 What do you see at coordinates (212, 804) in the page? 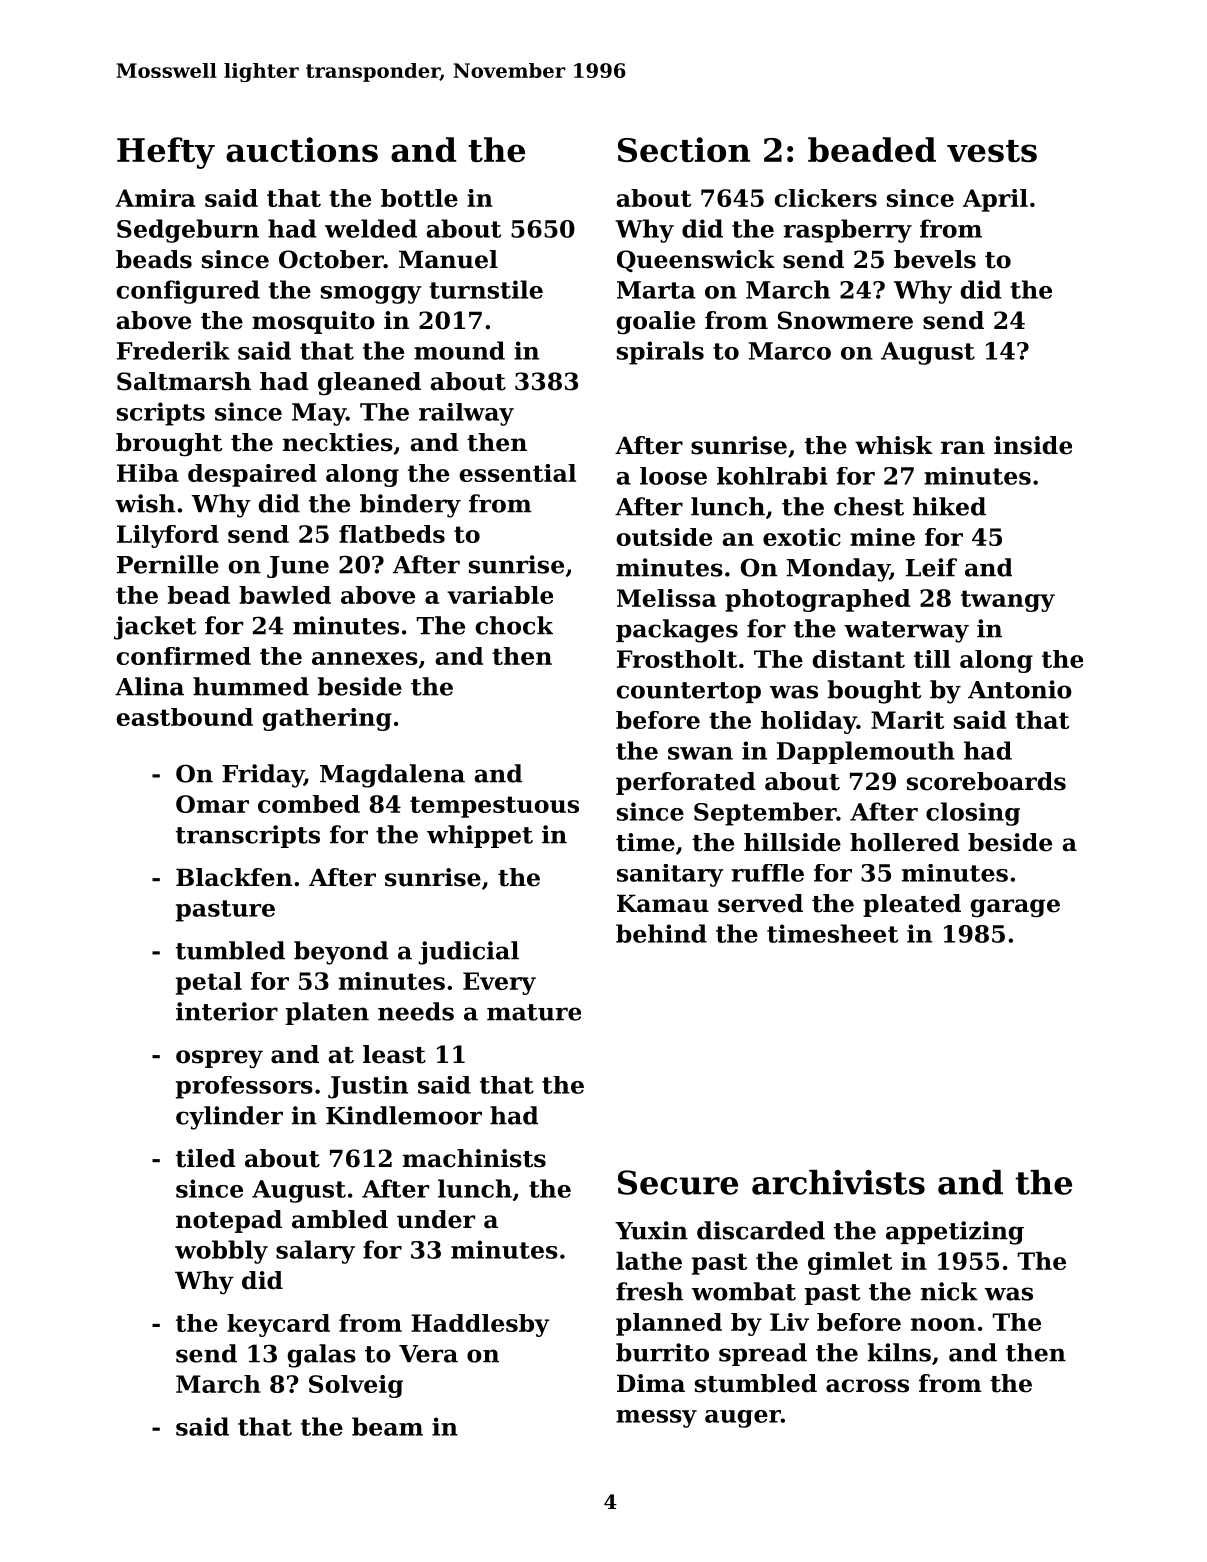
I see `Omar` at bounding box center [212, 804].
